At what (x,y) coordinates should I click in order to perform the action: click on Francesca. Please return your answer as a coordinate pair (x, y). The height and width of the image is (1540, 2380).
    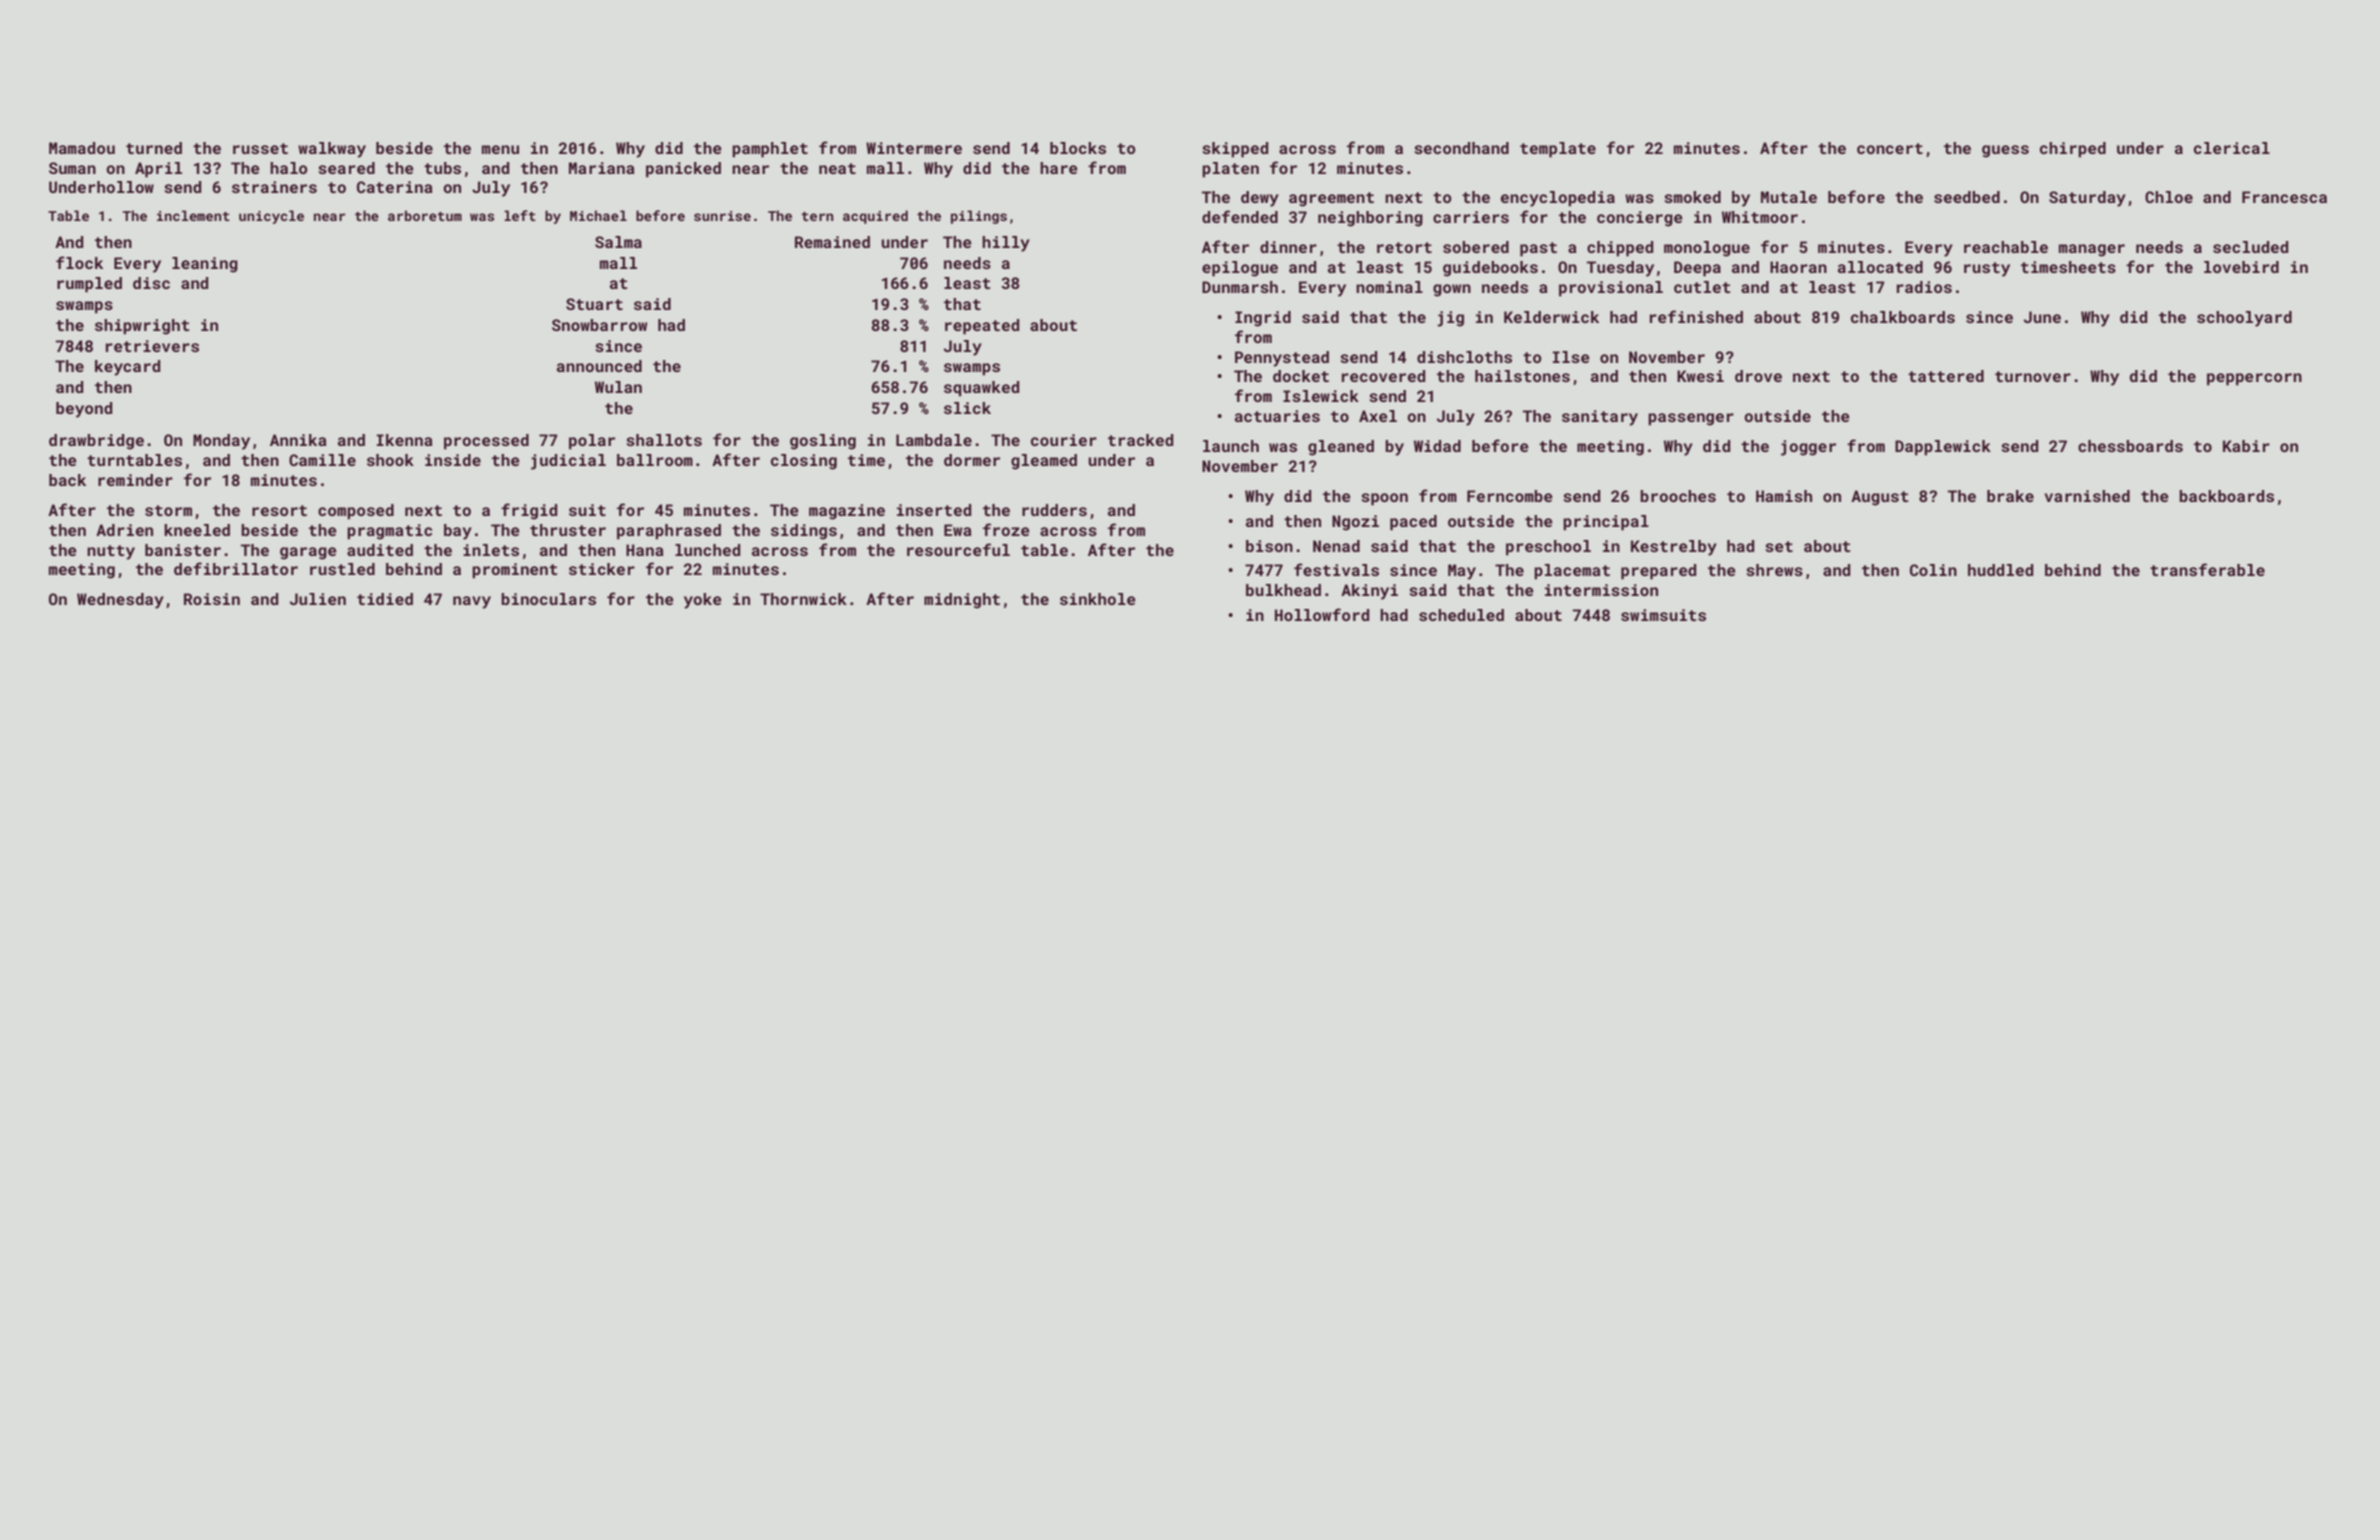
    Looking at the image, I should click on (2284, 197).
